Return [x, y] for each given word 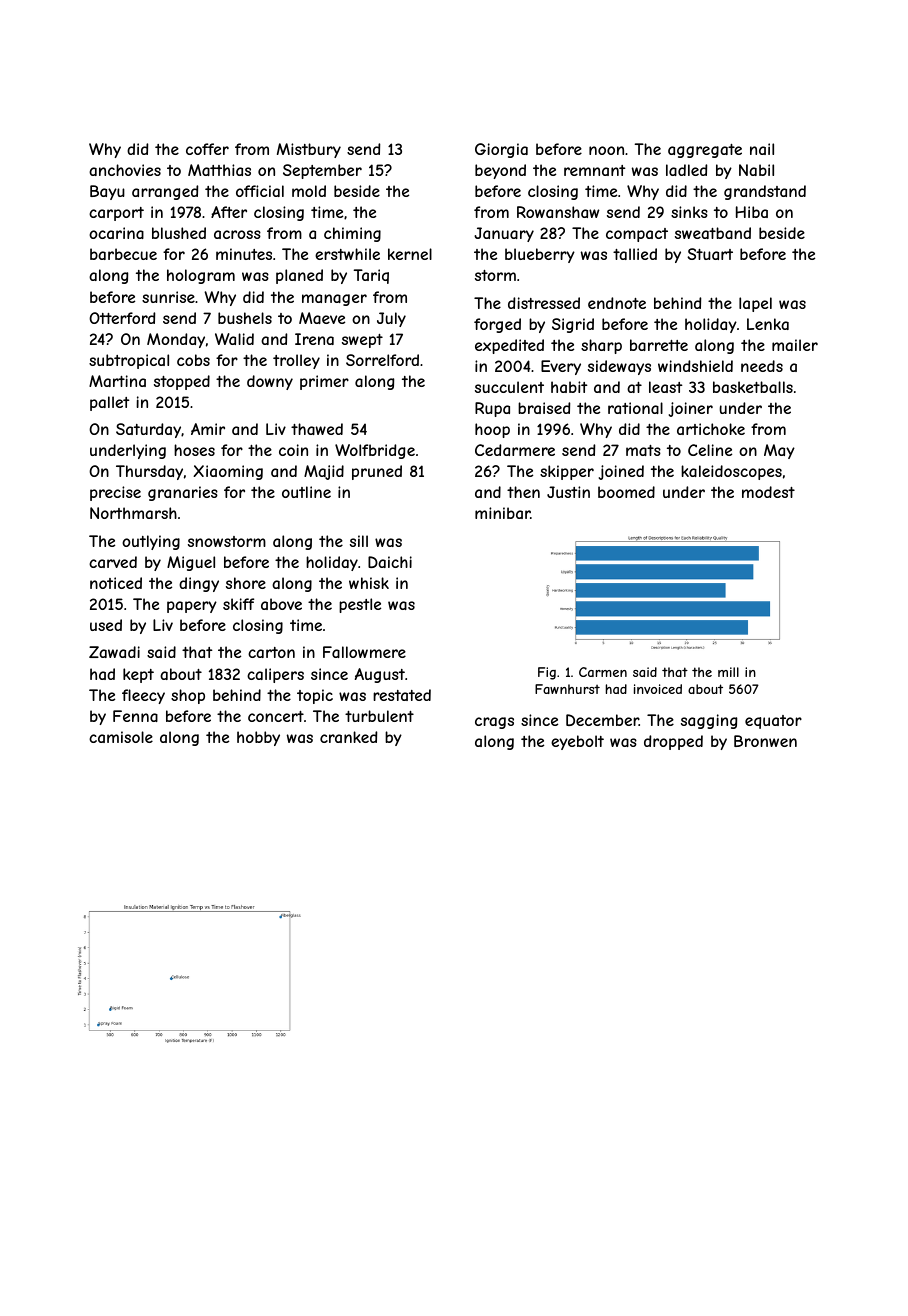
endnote [617, 303]
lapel [755, 304]
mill [728, 672]
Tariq [371, 276]
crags [494, 723]
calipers [275, 675]
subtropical [129, 361]
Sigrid [573, 325]
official [260, 191]
